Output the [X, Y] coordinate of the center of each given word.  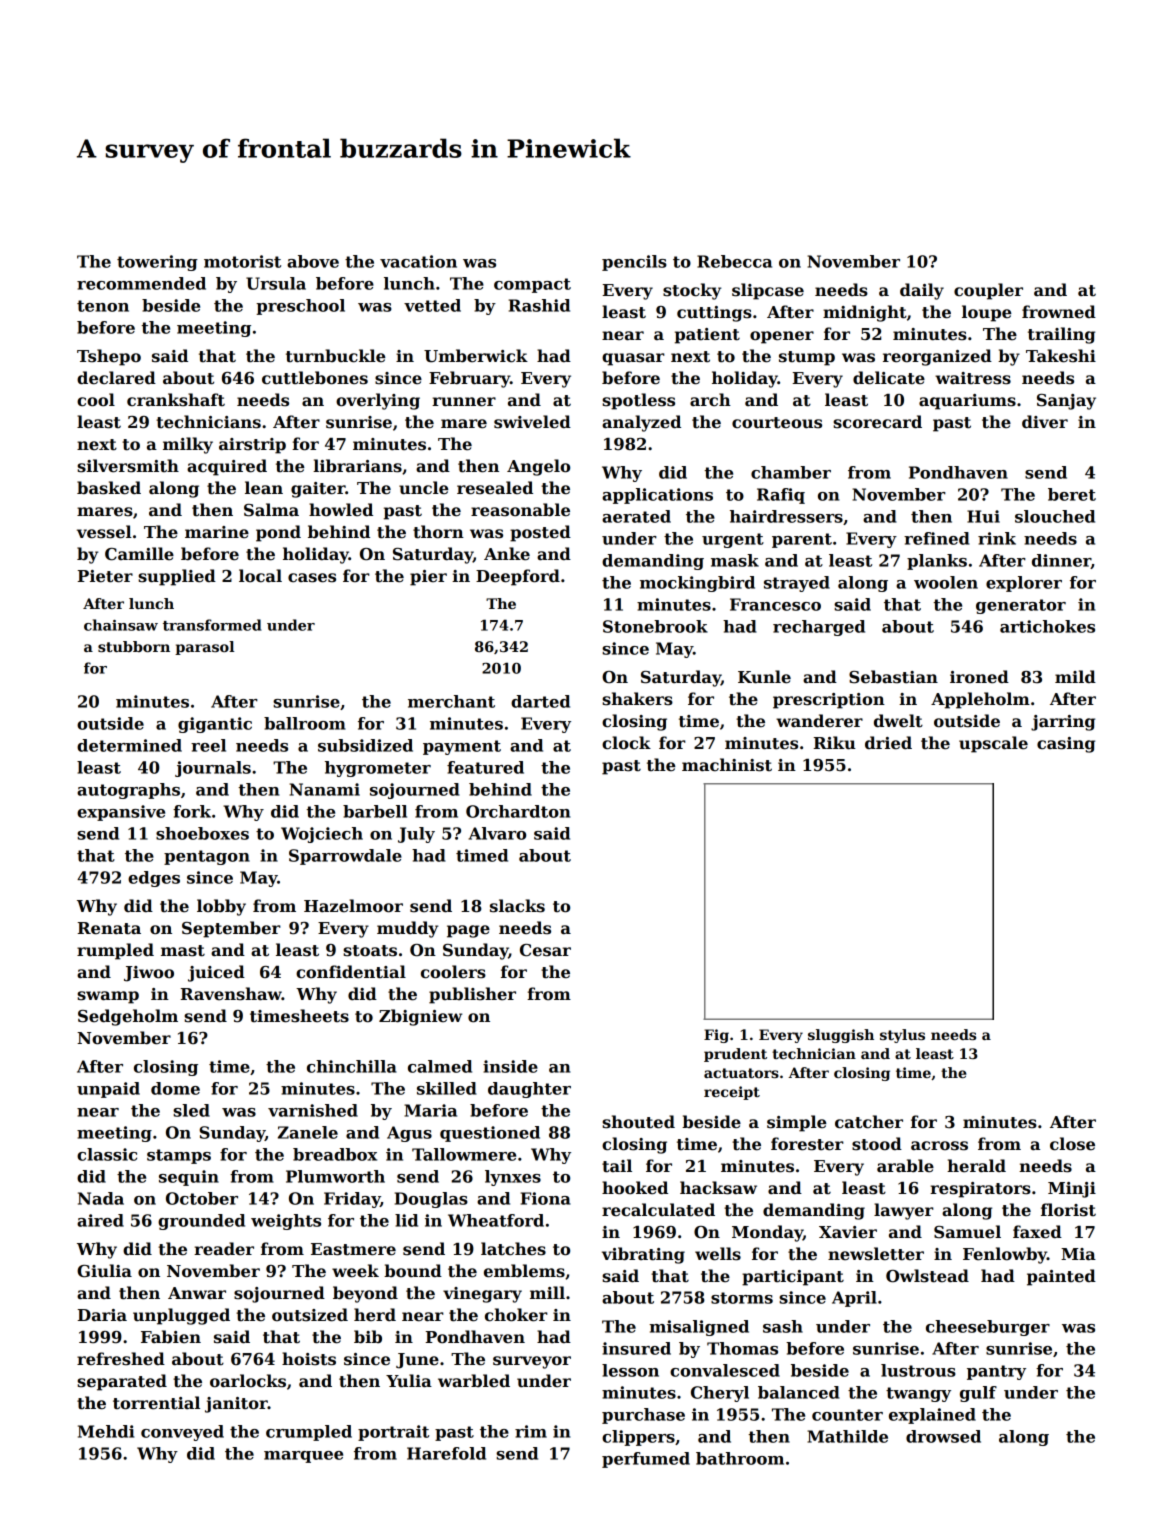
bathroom [740, 1458]
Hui [983, 516]
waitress [973, 378]
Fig [716, 1036]
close [1072, 1144]
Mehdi [106, 1431]
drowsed [943, 1436]
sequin [189, 1178]
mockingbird [697, 584]
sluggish [841, 1036]
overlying [378, 401]
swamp [108, 997]
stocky [692, 291]
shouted [638, 1122]
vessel [104, 532]
